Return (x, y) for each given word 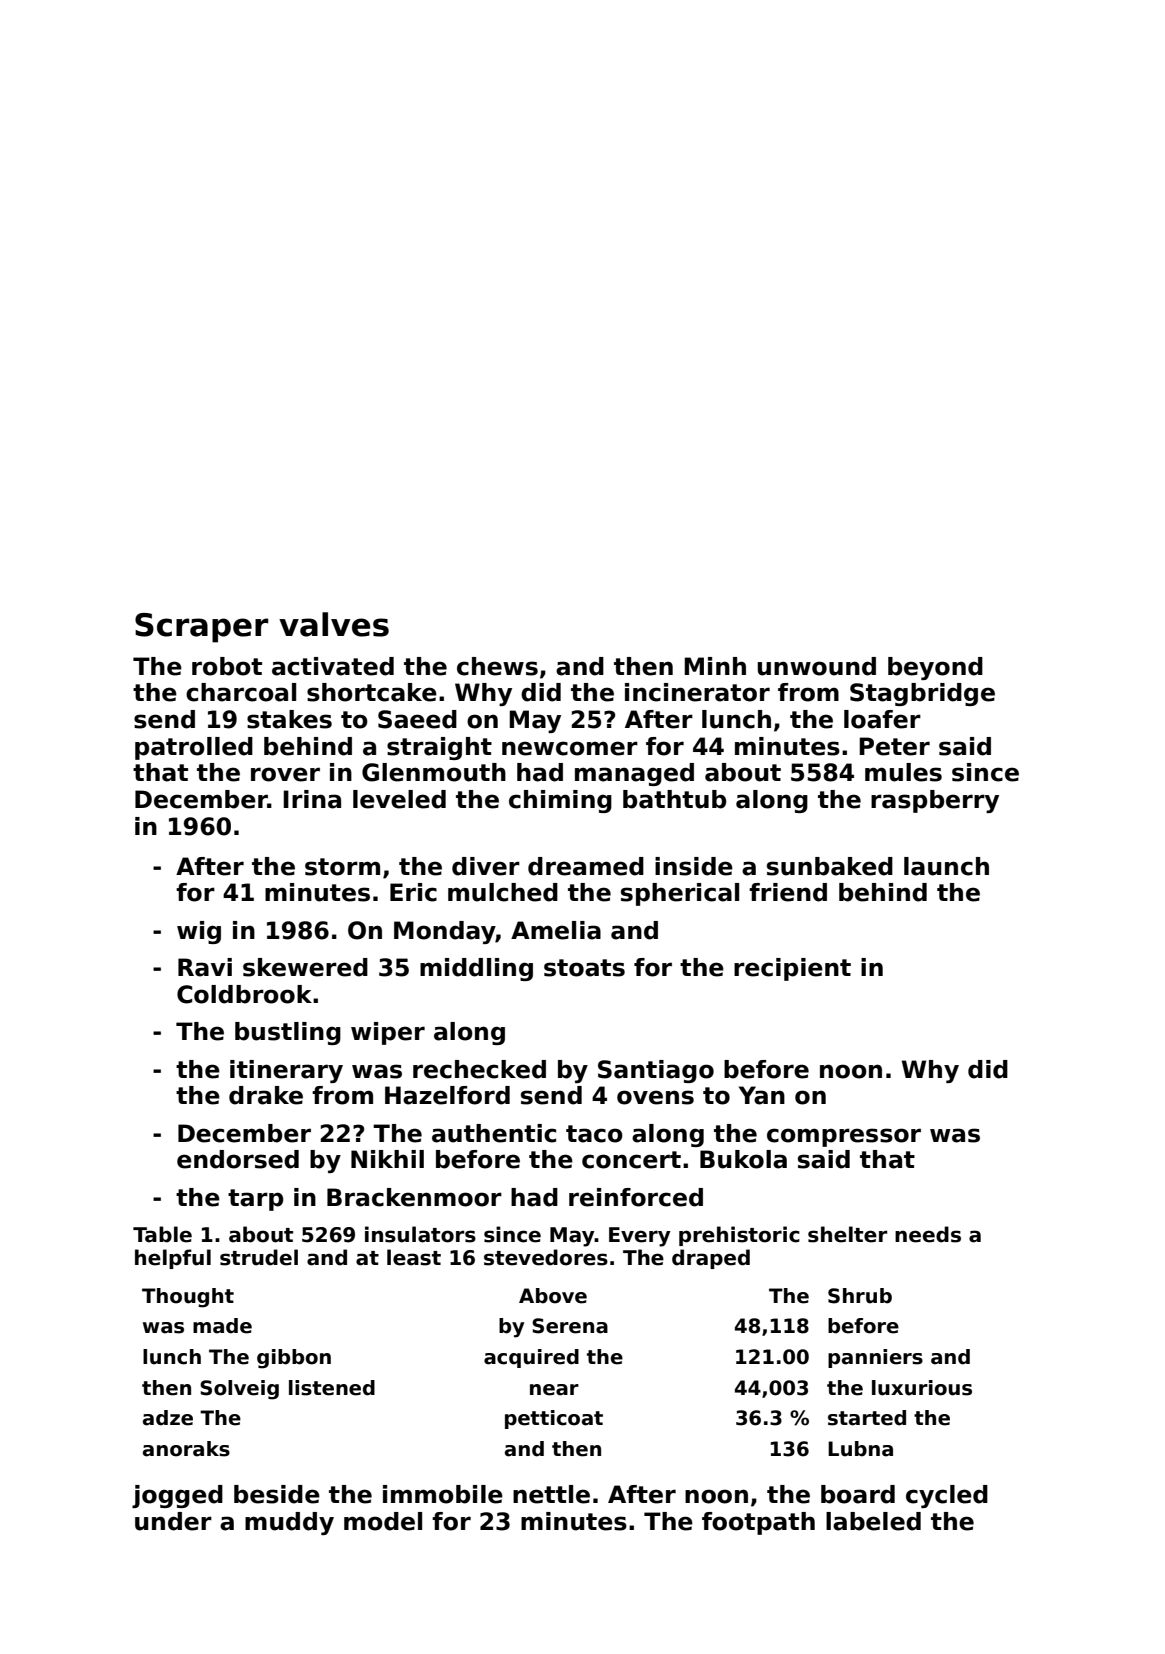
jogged (177, 1496)
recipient (792, 969)
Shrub (860, 1296)
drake (266, 1095)
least (414, 1257)
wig (199, 932)
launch (946, 866)
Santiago (656, 1071)
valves (334, 624)
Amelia (556, 930)
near (554, 1390)
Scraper (202, 628)
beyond (935, 668)
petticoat (554, 1419)
